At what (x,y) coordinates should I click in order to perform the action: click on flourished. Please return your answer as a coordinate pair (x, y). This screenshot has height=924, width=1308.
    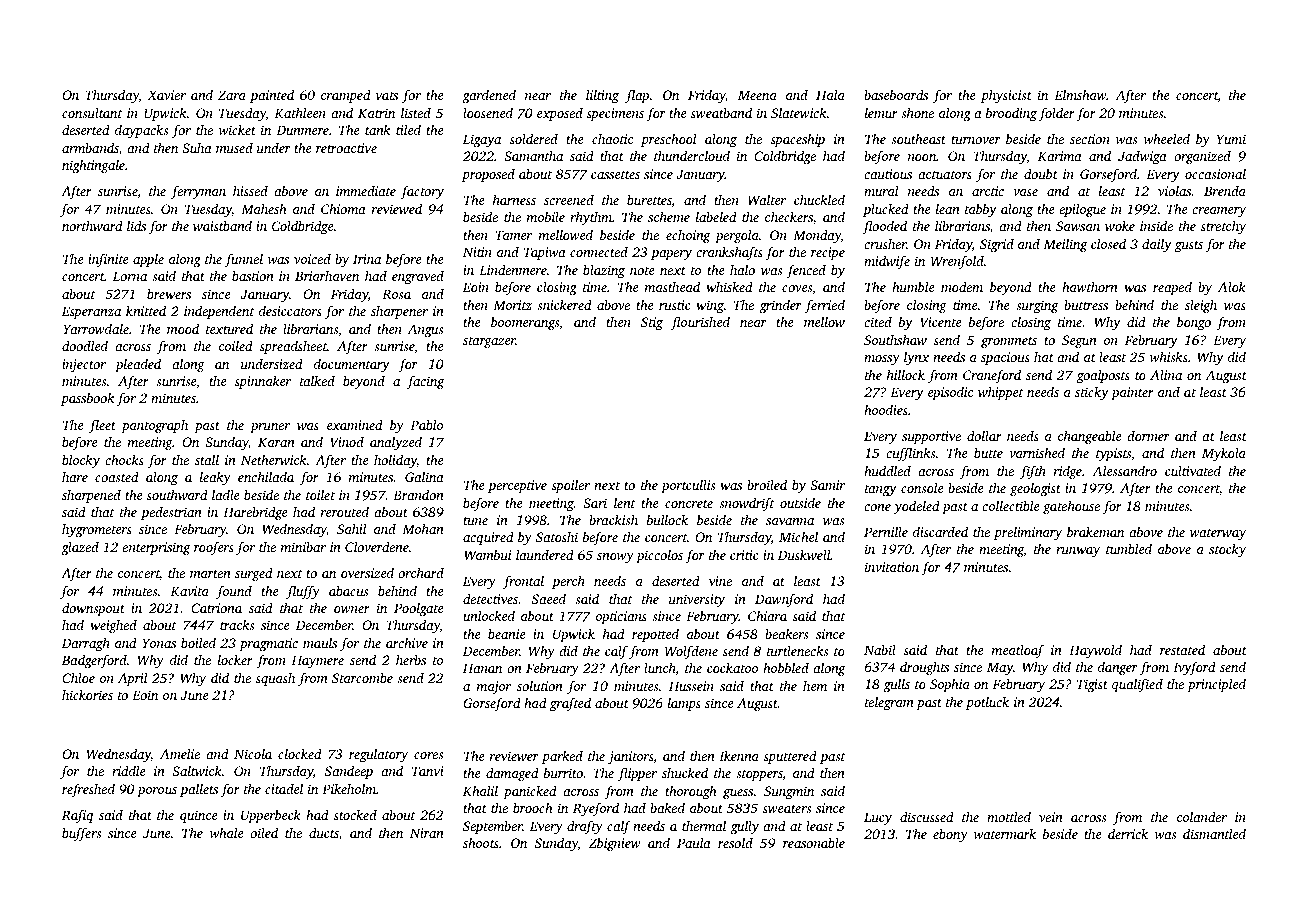
    Looking at the image, I should click on (700, 323).
